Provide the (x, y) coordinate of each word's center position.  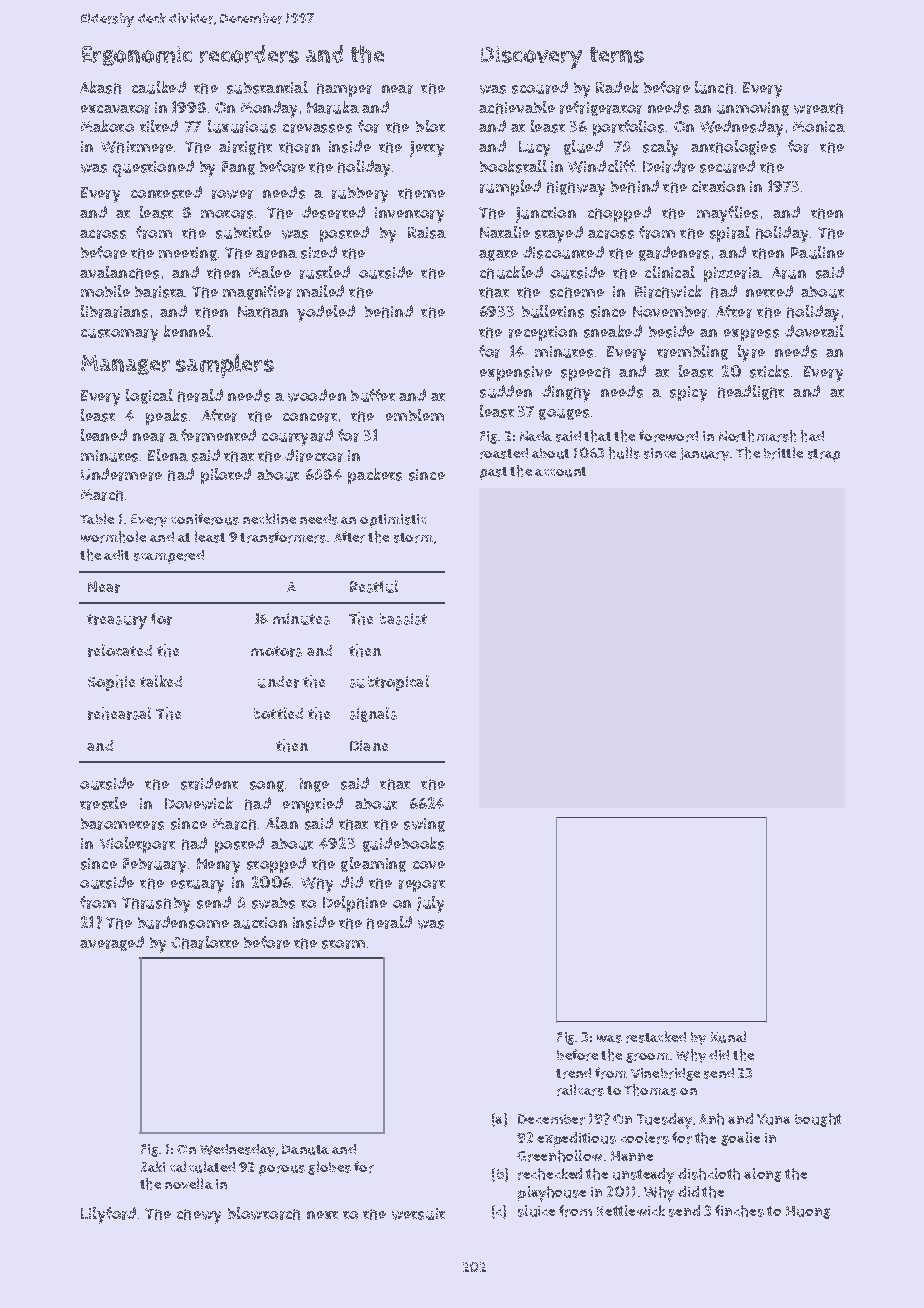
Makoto (107, 126)
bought (818, 1120)
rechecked (550, 1174)
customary (119, 335)
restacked (656, 1037)
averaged (112, 943)
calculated (202, 1167)
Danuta (305, 1149)
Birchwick (668, 291)
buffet (373, 395)
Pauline (817, 252)
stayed (559, 234)
